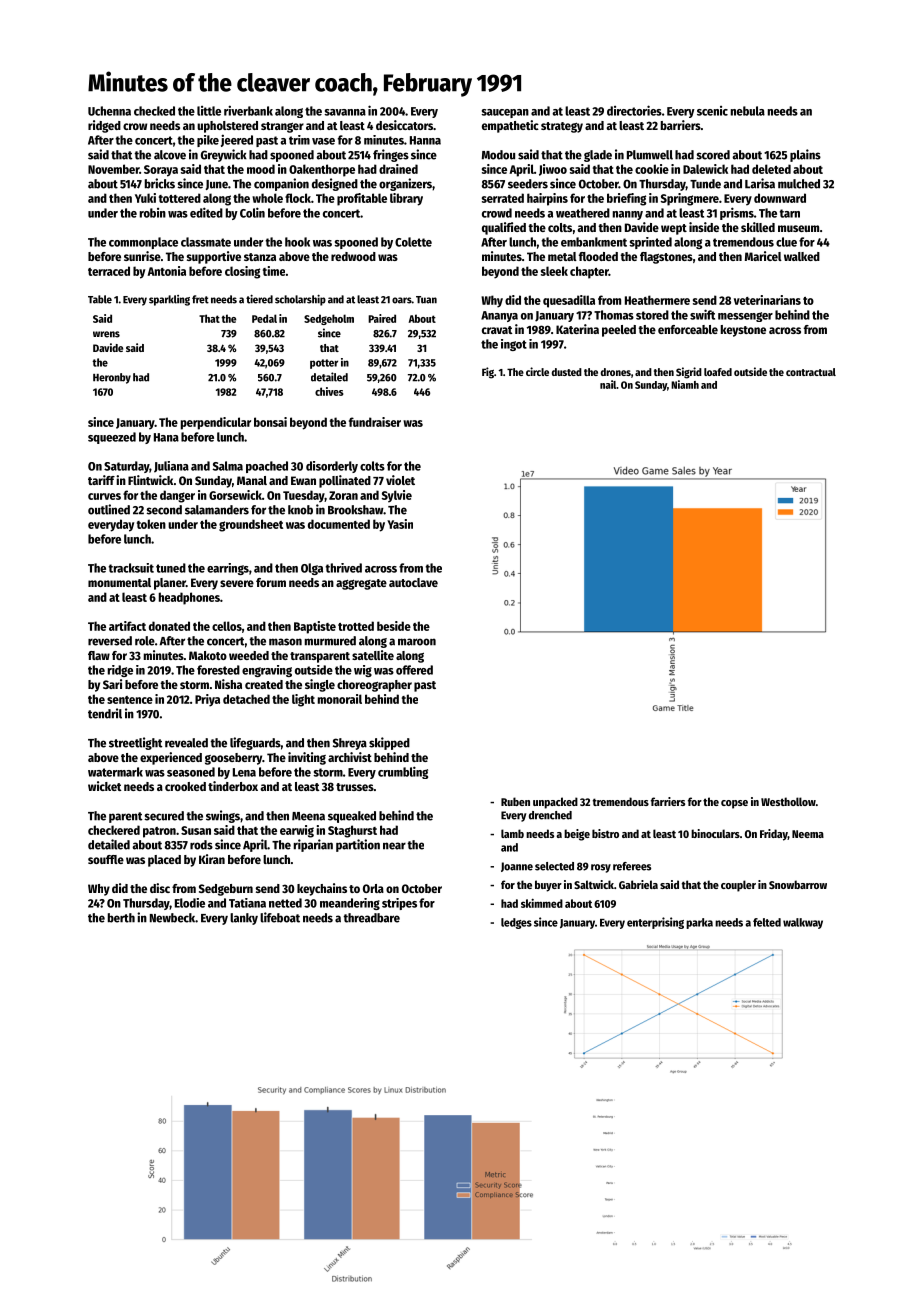 This document has height=1308, width=924. Describe the element at coordinates (657, 300) in the document. I see `Heathermere` at that location.
